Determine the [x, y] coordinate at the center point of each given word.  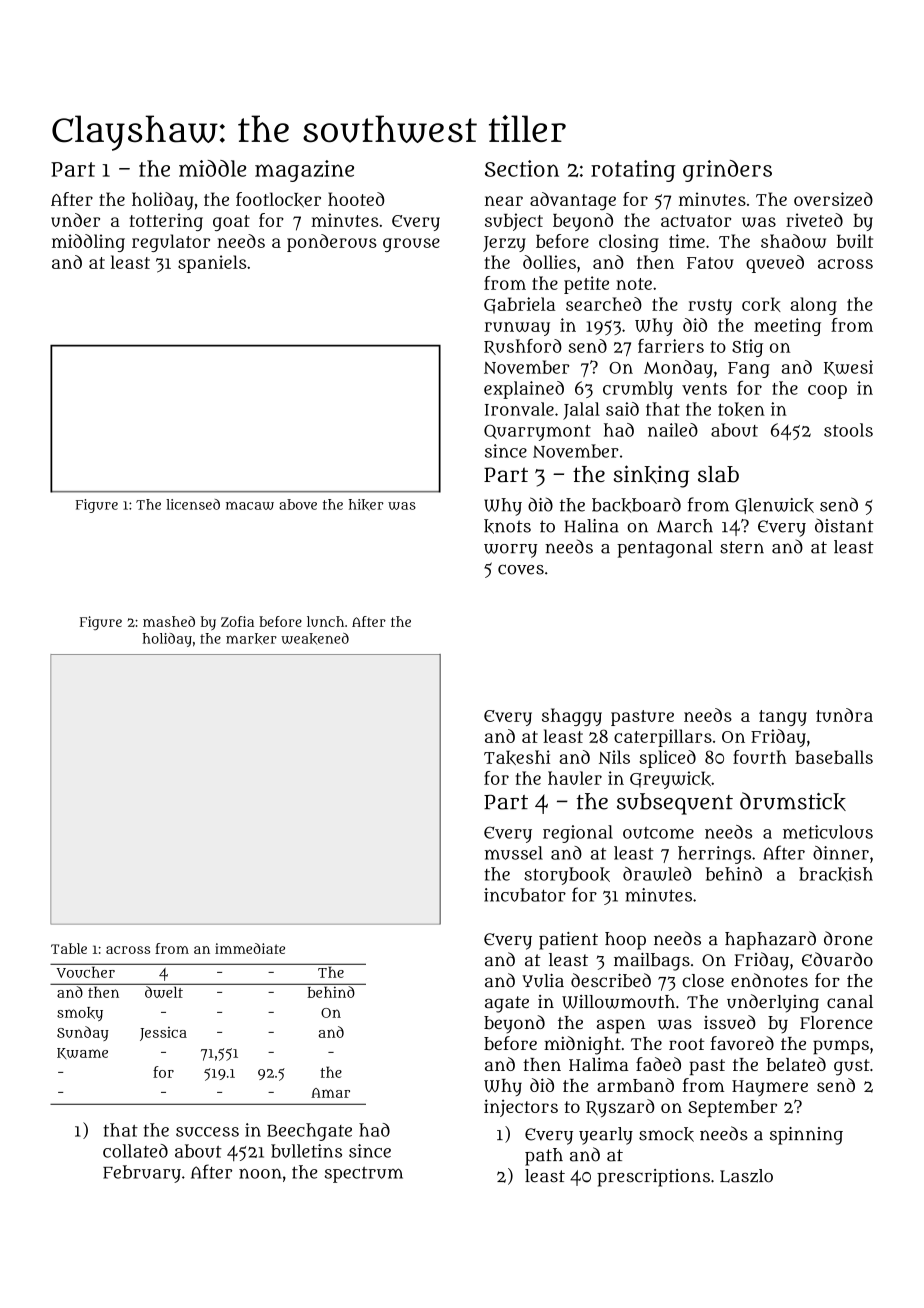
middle [212, 168]
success [207, 1132]
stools [848, 430]
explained [524, 390]
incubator [525, 895]
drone [848, 938]
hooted [356, 199]
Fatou [710, 263]
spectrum [364, 1175]
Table [69, 948]
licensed [193, 504]
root [687, 1044]
